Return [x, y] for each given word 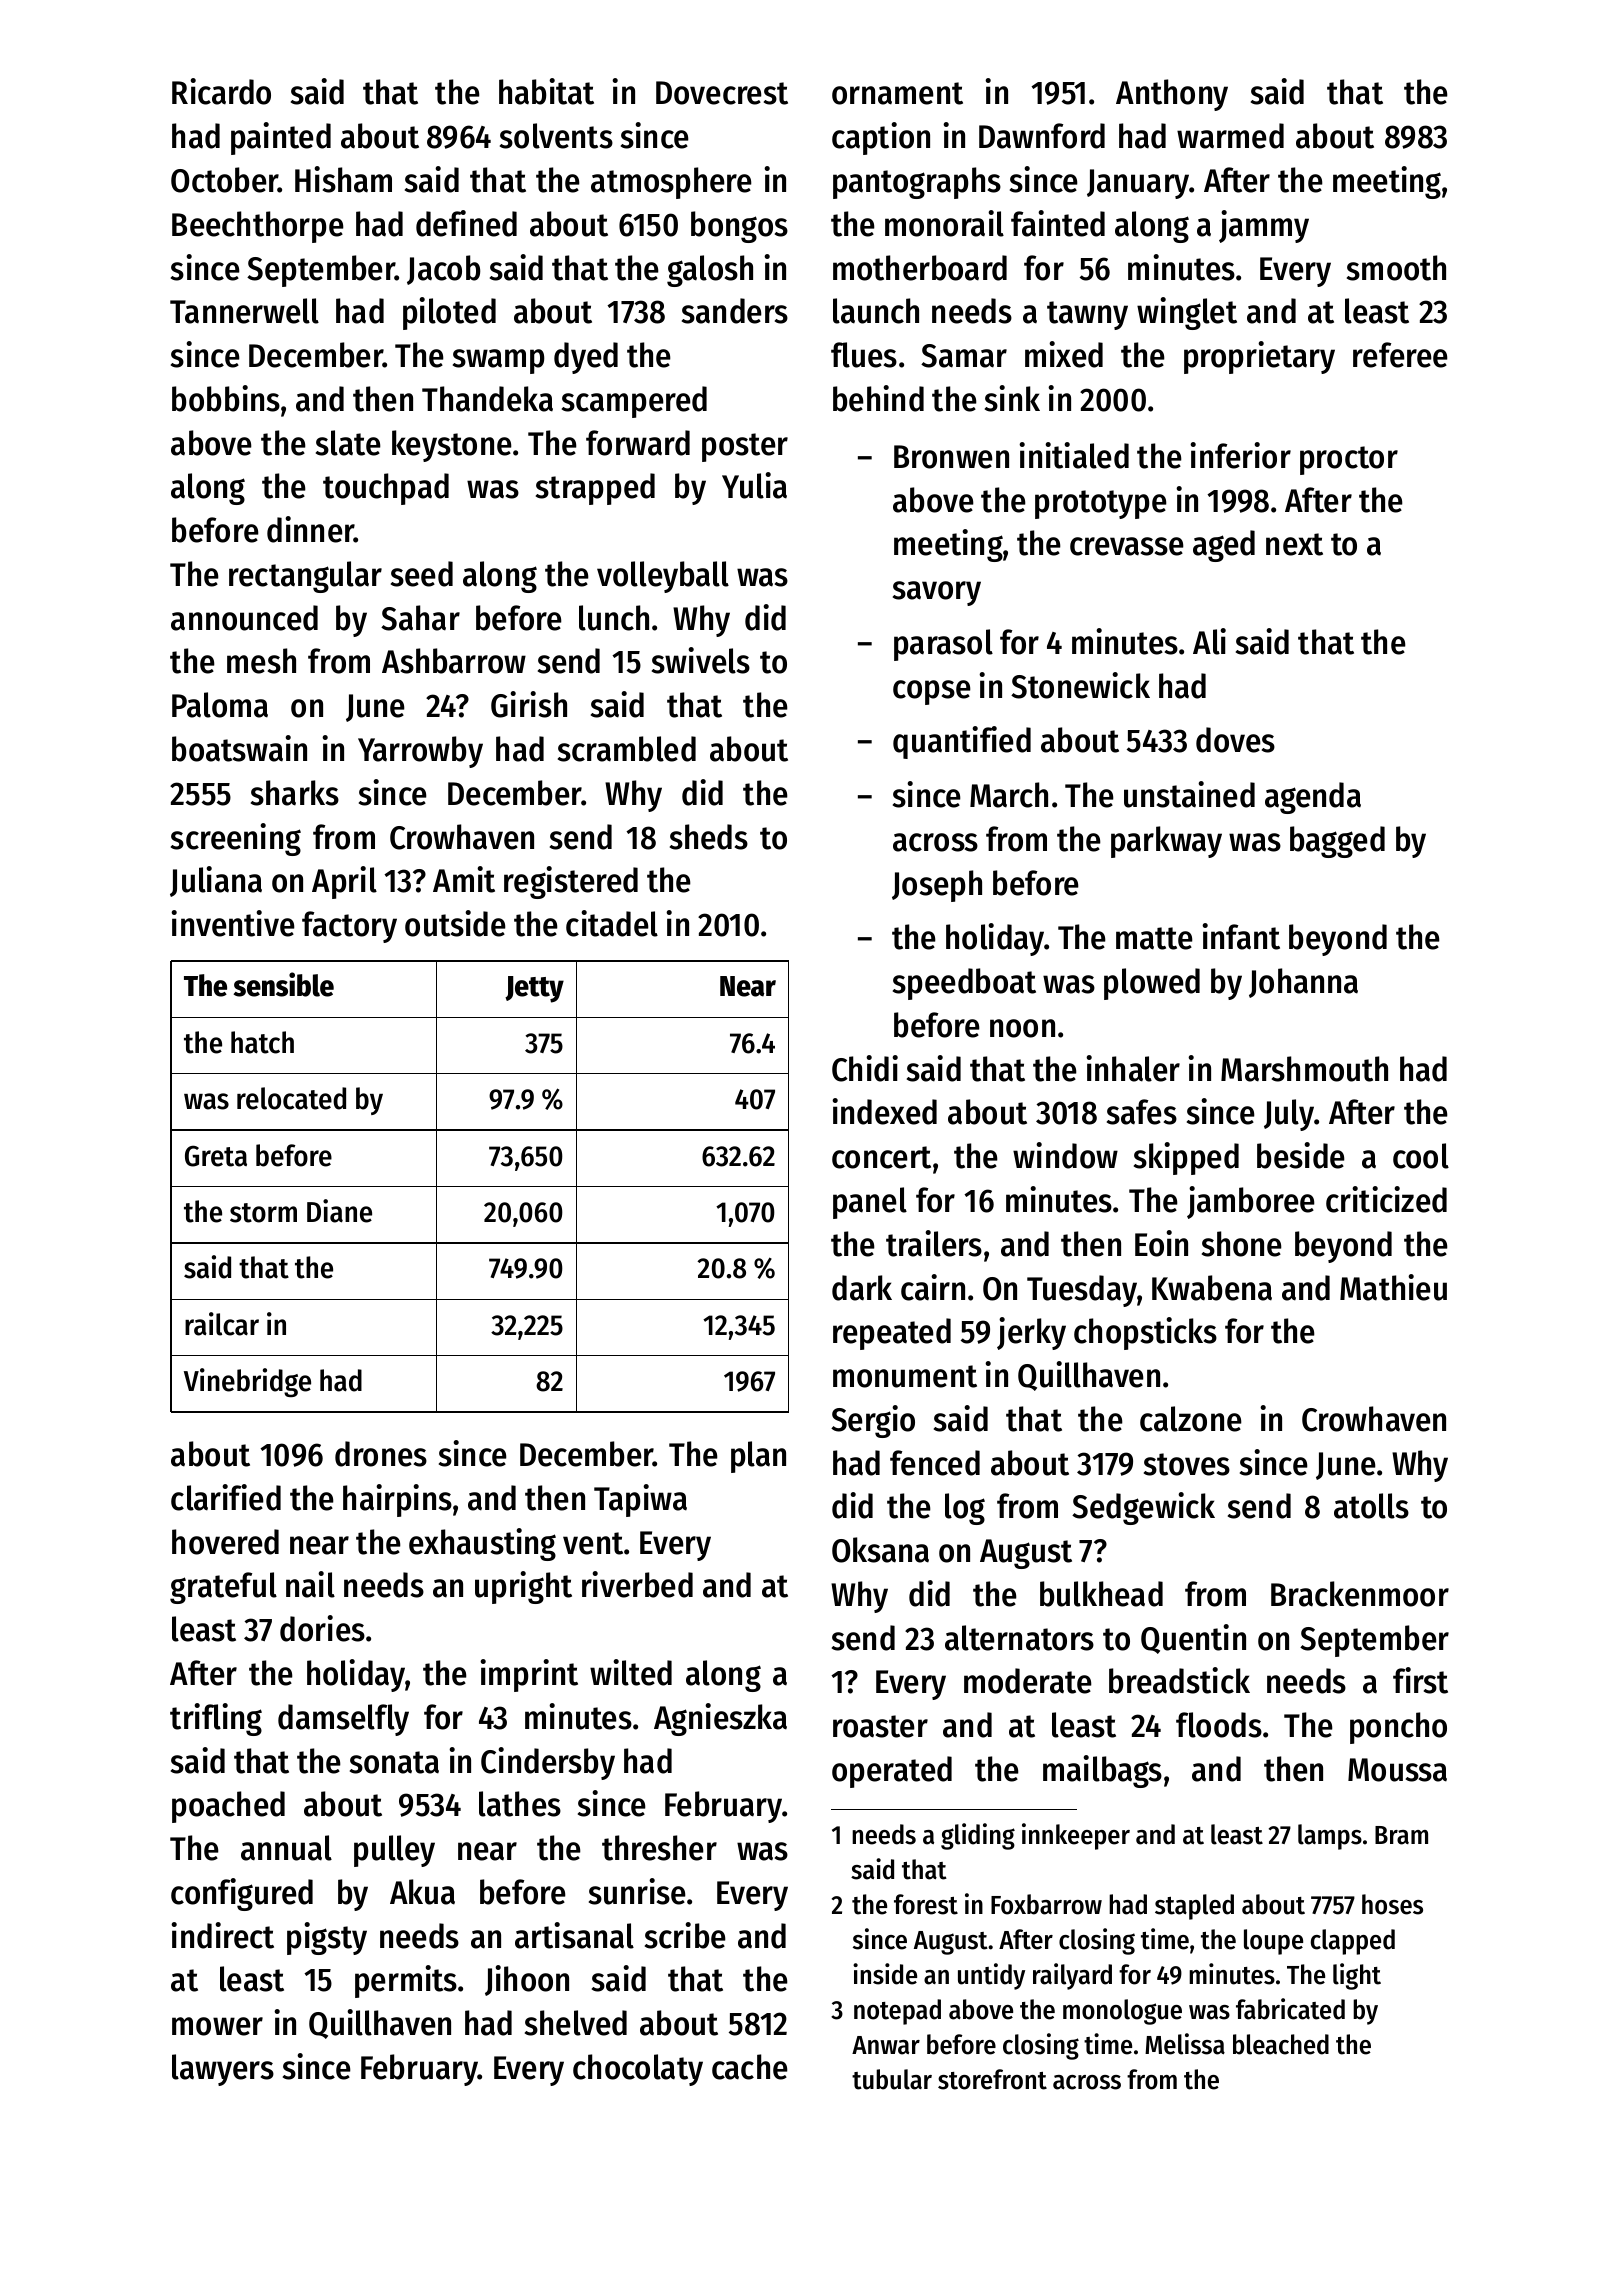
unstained [1189, 794]
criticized [1386, 1199]
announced [244, 618]
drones [381, 1454]
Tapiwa [640, 1500]
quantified [962, 742]
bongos [739, 227]
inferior [1240, 455]
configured [242, 1894]
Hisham [343, 179]
